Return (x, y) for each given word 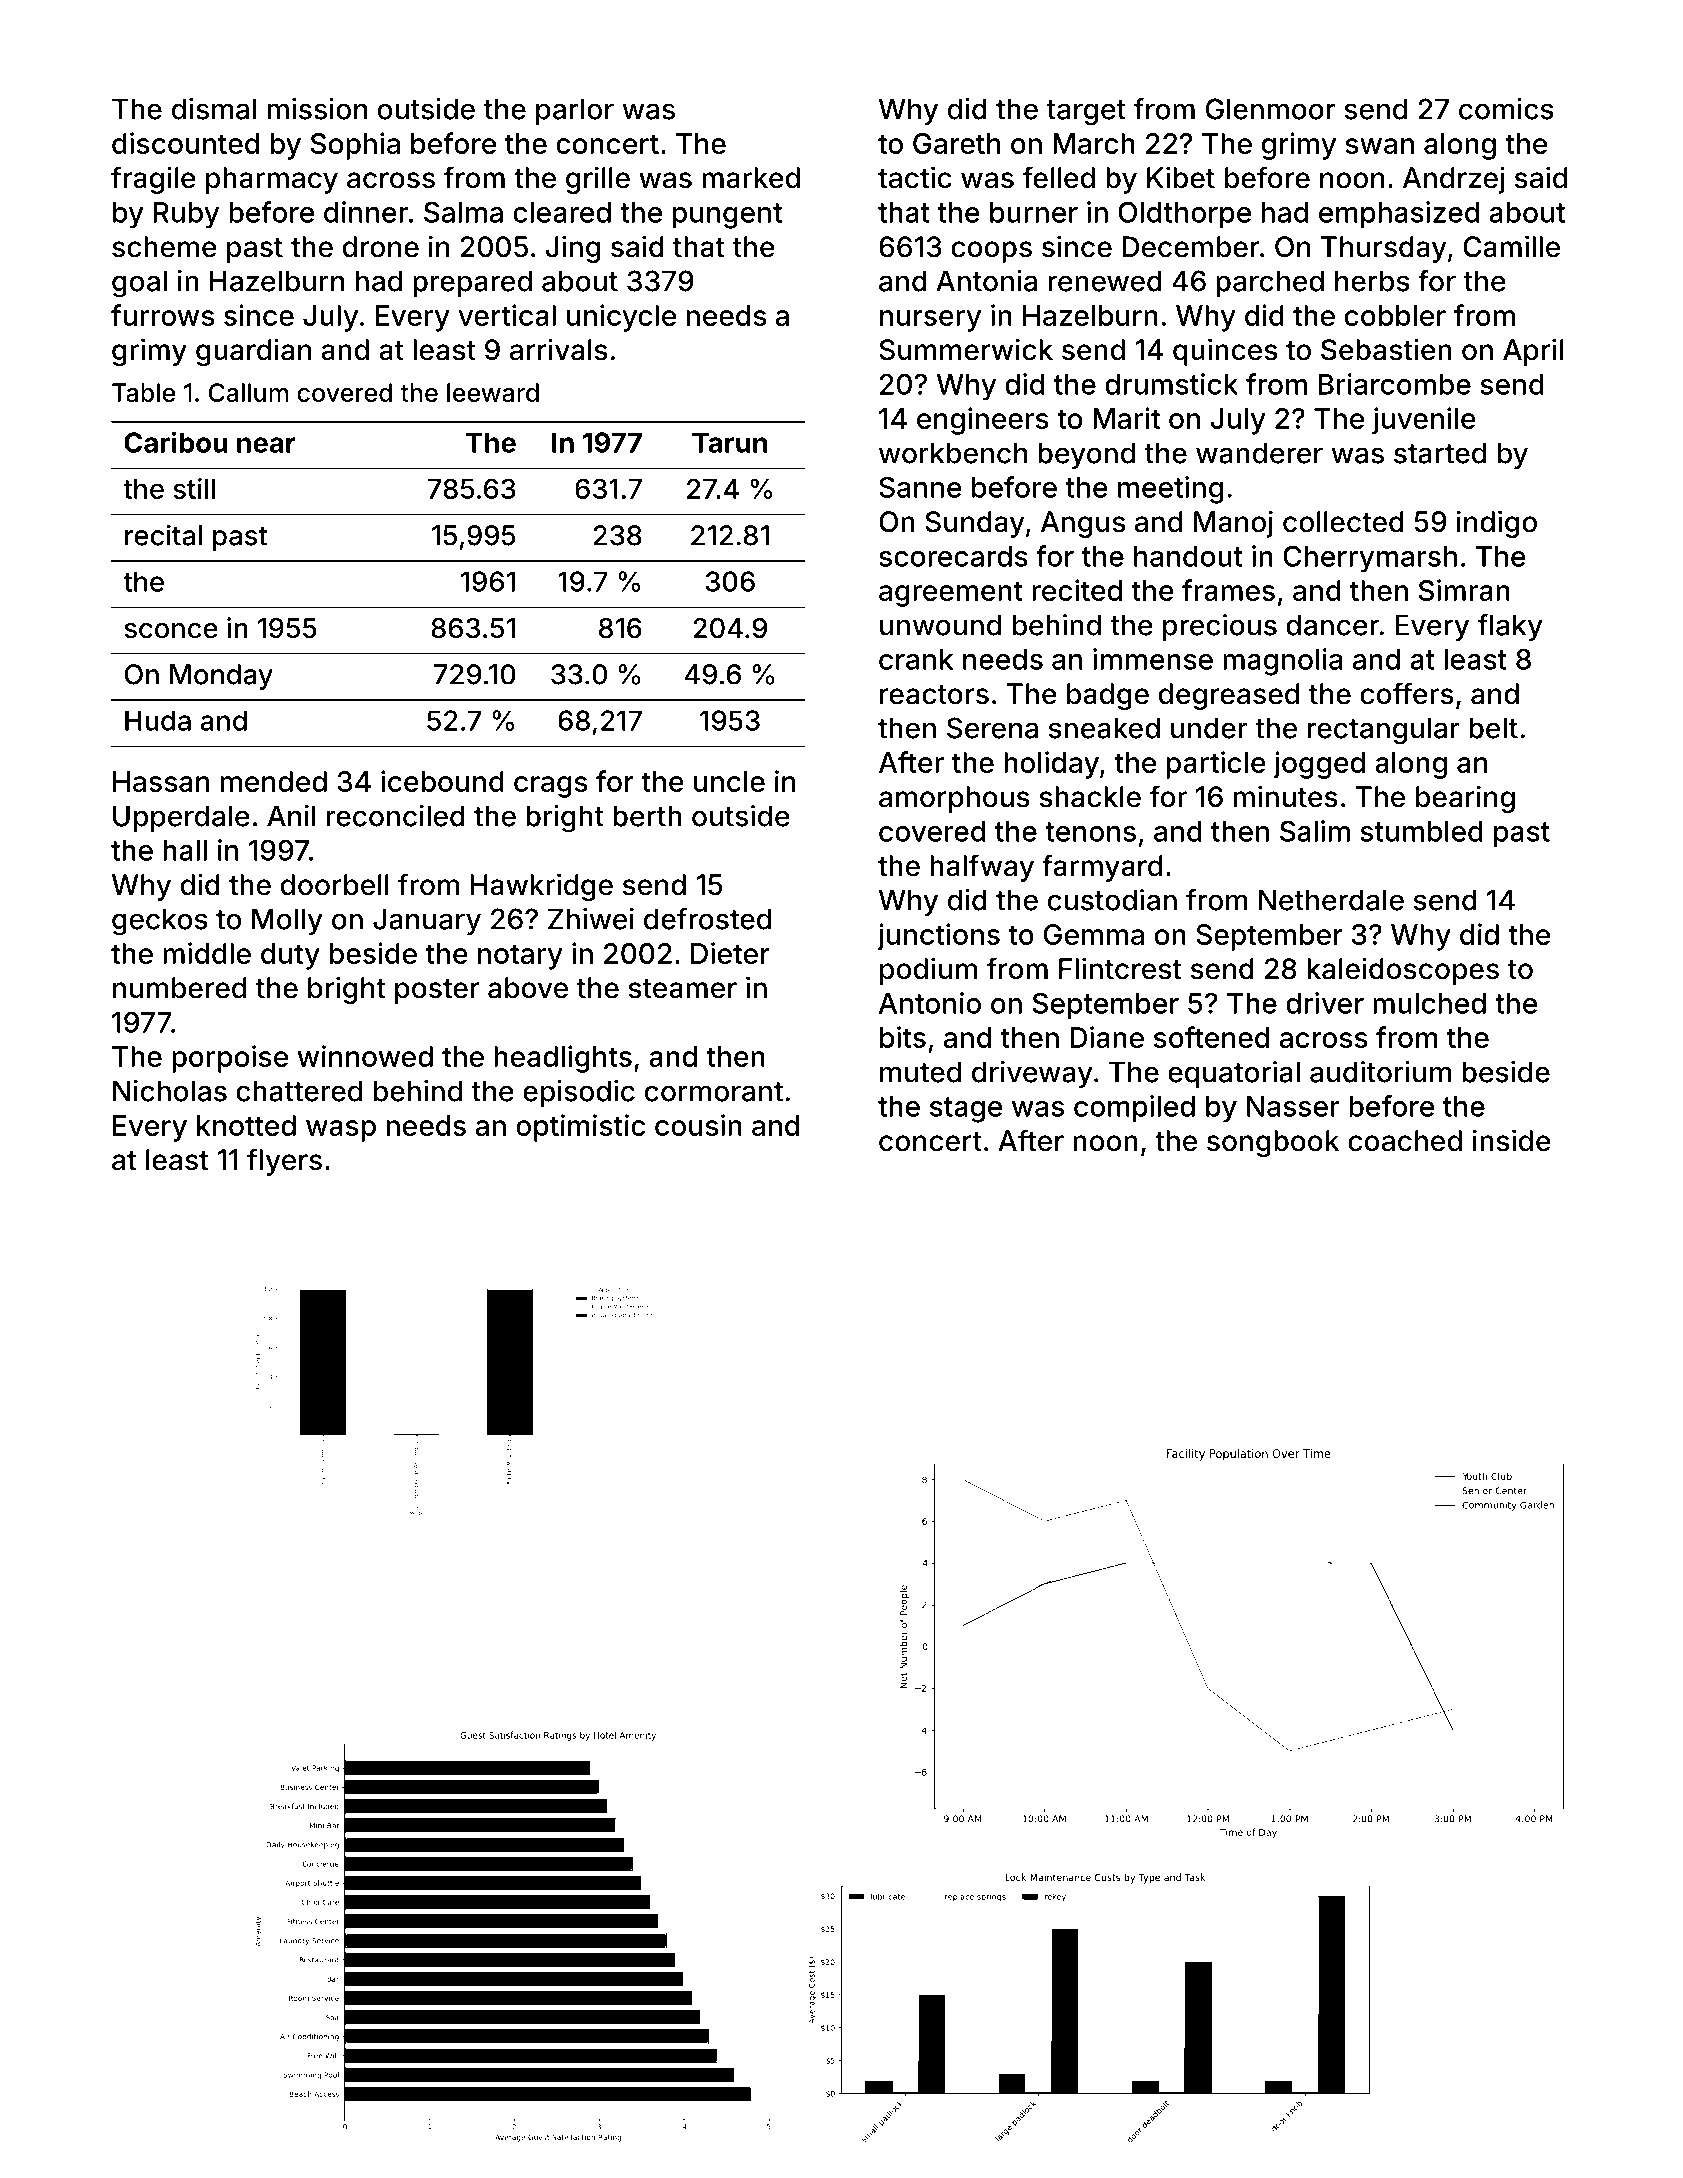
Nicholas (170, 1091)
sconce (171, 631)
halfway (982, 868)
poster (437, 991)
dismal (214, 109)
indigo (1497, 524)
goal (139, 284)
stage (966, 1110)
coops (991, 252)
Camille (1511, 246)
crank (916, 659)
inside (1512, 1140)
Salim (1315, 831)
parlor (575, 111)
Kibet (1181, 177)
